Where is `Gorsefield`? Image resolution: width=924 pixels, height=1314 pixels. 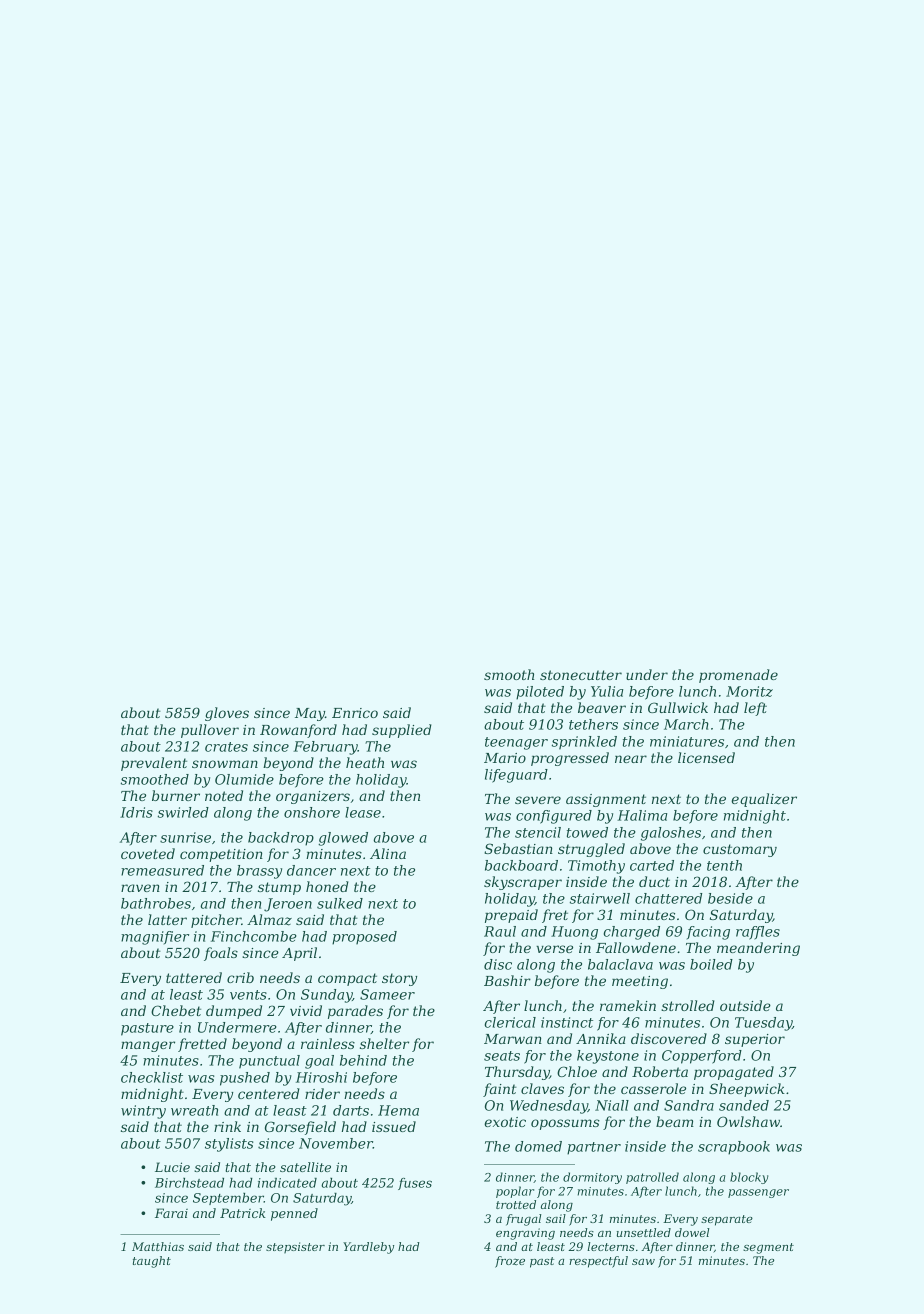 Gorsefield is located at coordinates (300, 1128).
